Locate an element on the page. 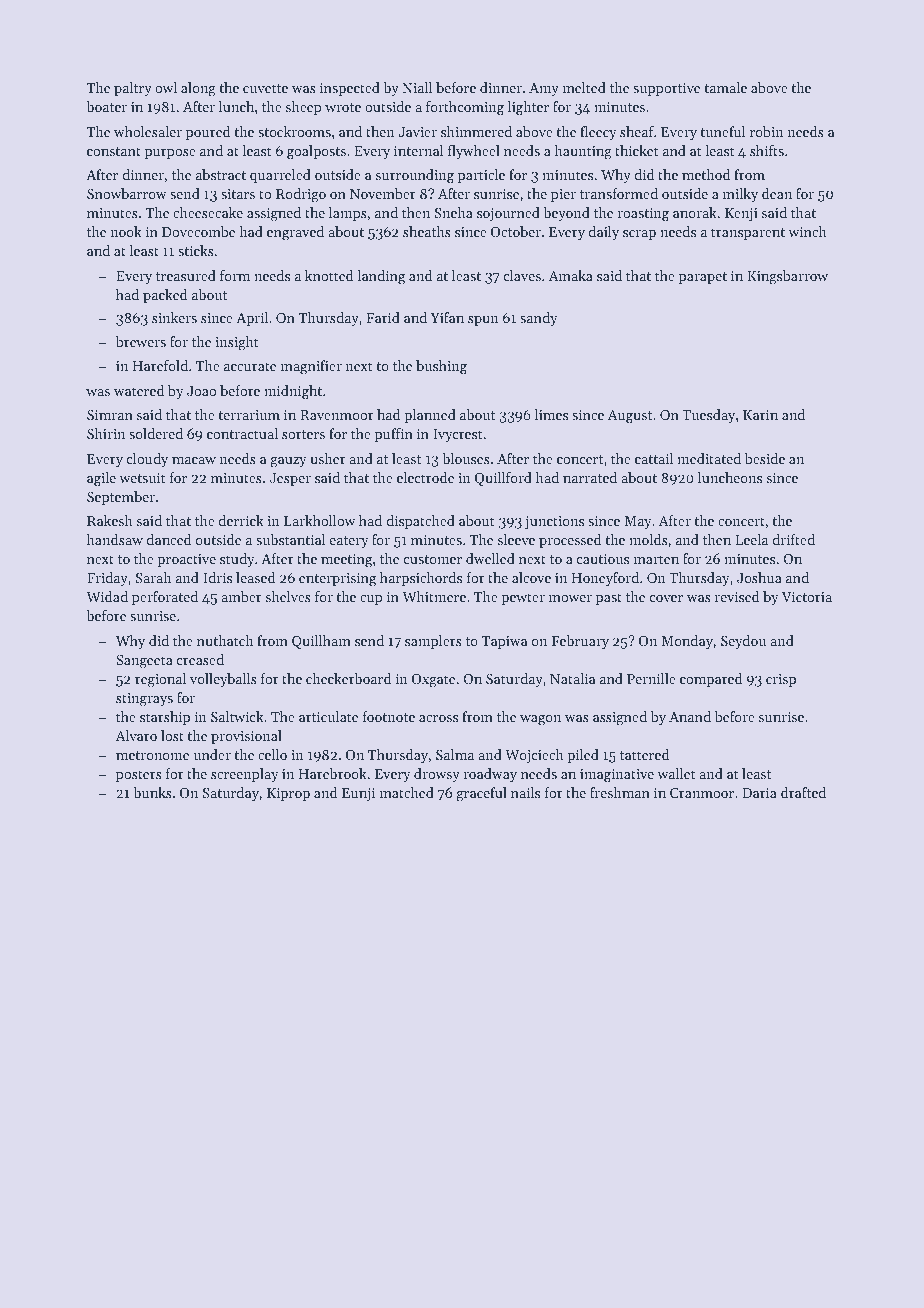 Image resolution: width=924 pixels, height=1308 pixels. Karin is located at coordinates (760, 415).
